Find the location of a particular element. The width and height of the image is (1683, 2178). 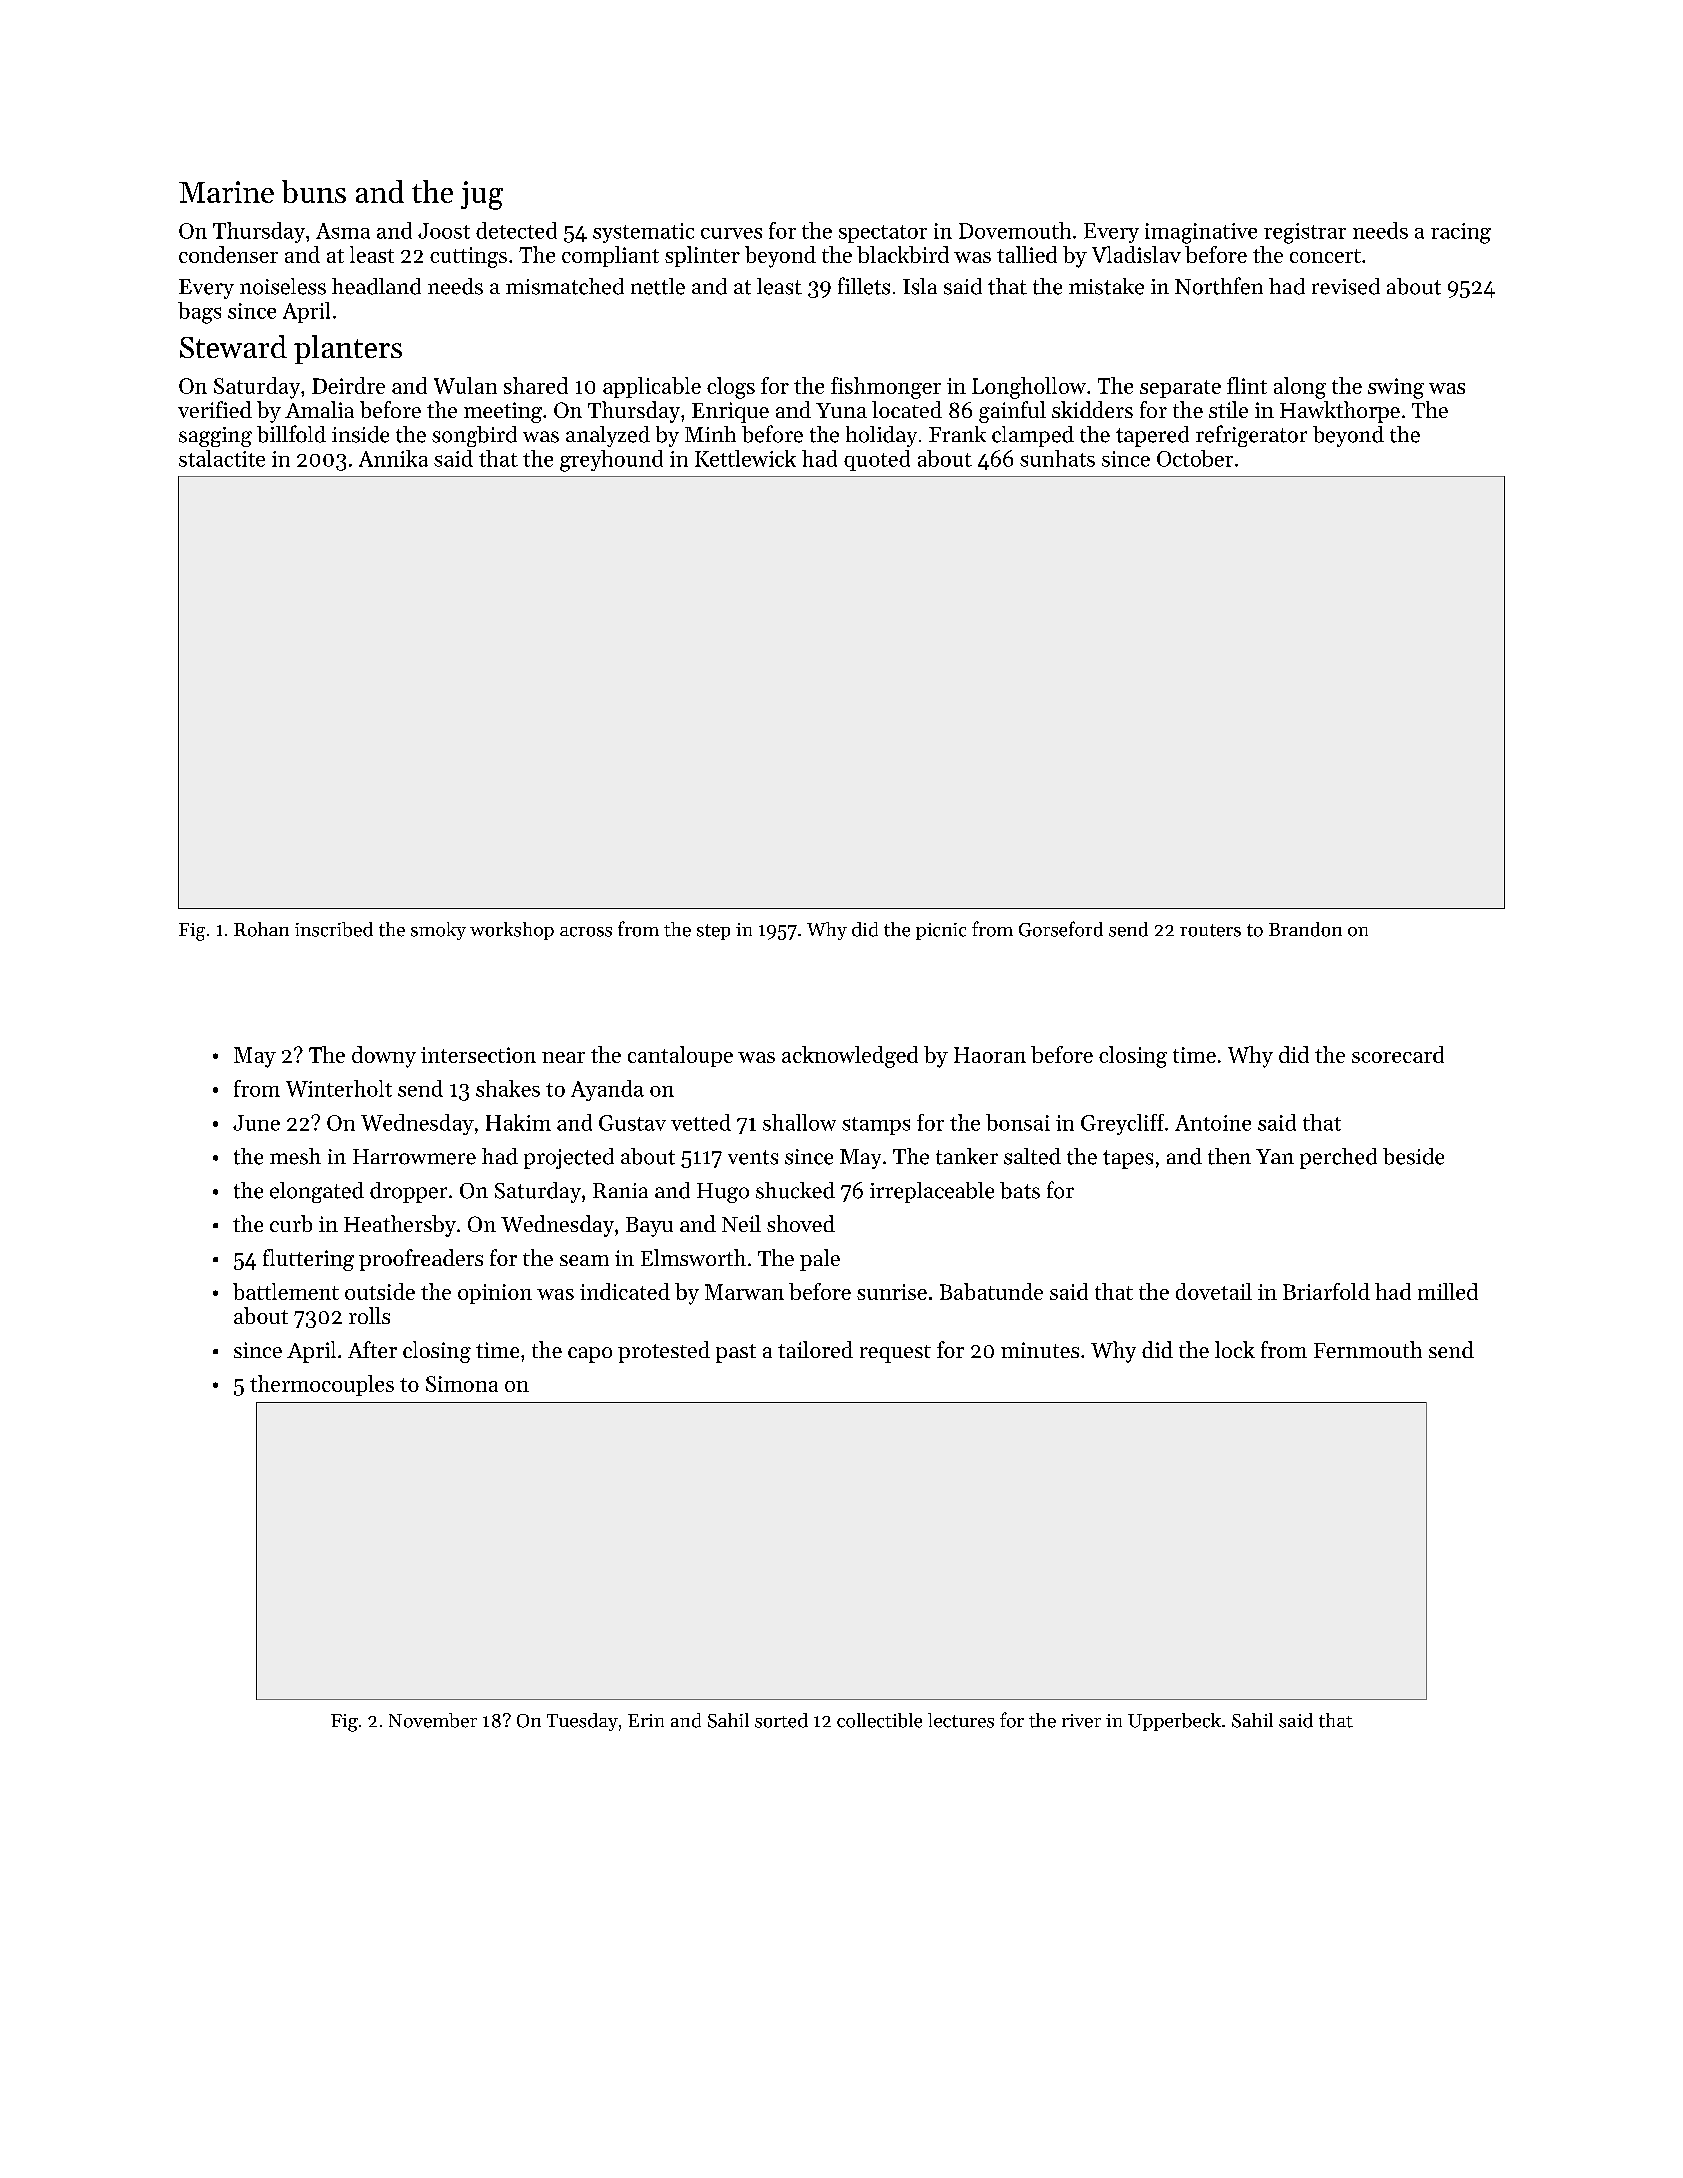

October is located at coordinates (1195, 458).
